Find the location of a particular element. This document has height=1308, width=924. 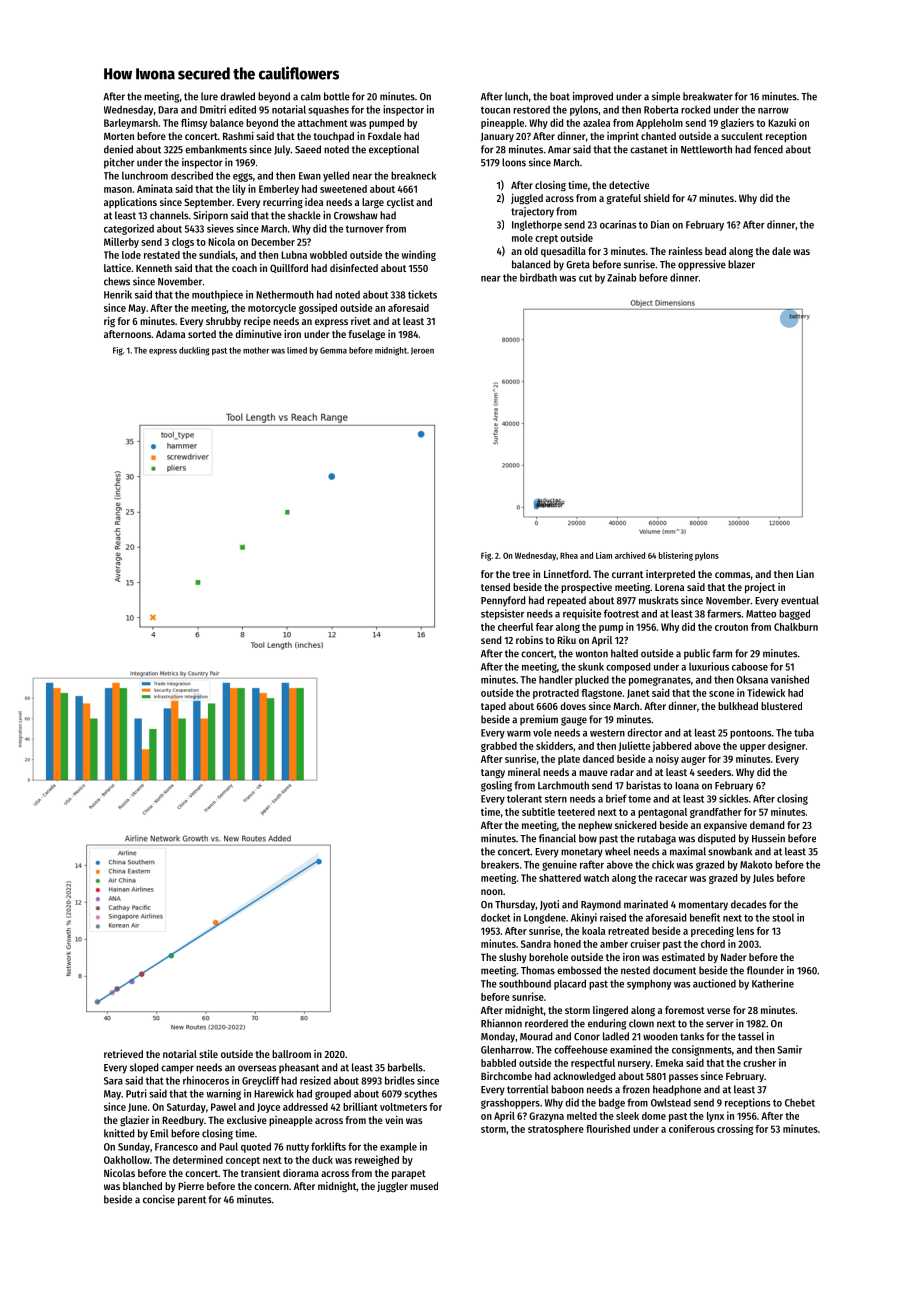

cut is located at coordinates (585, 278).
